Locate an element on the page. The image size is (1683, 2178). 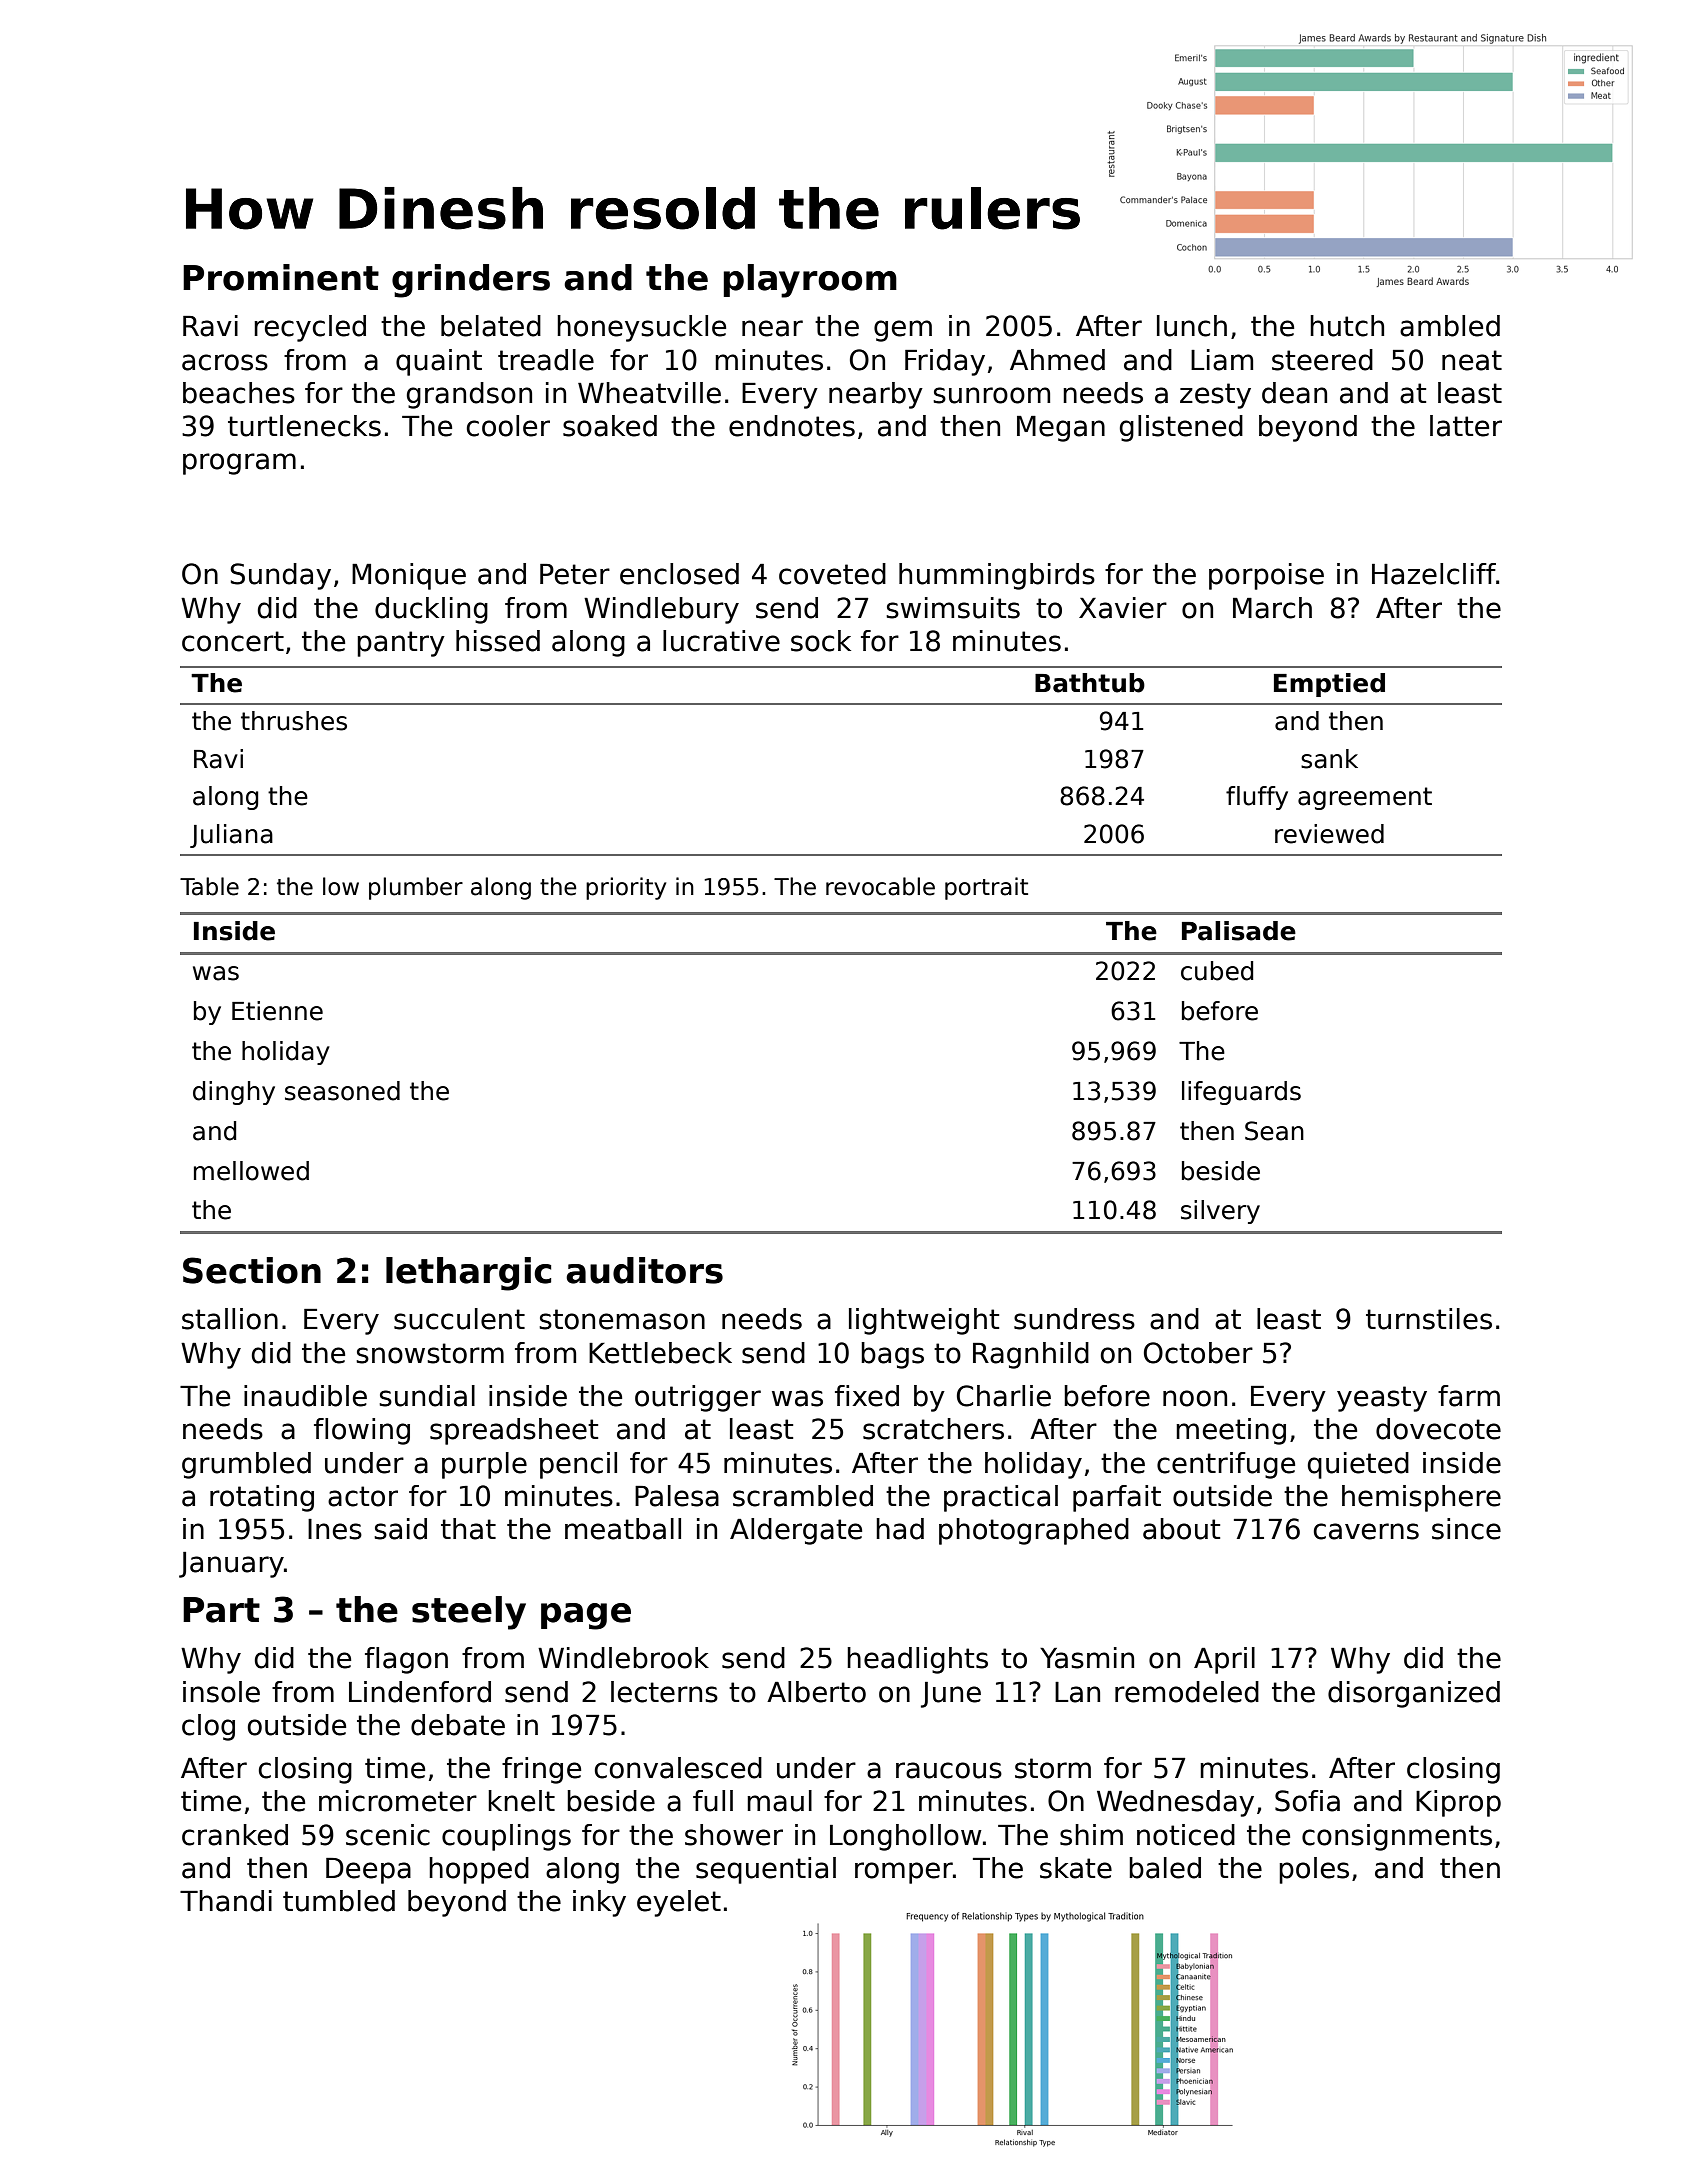
plumber is located at coordinates (416, 888).
